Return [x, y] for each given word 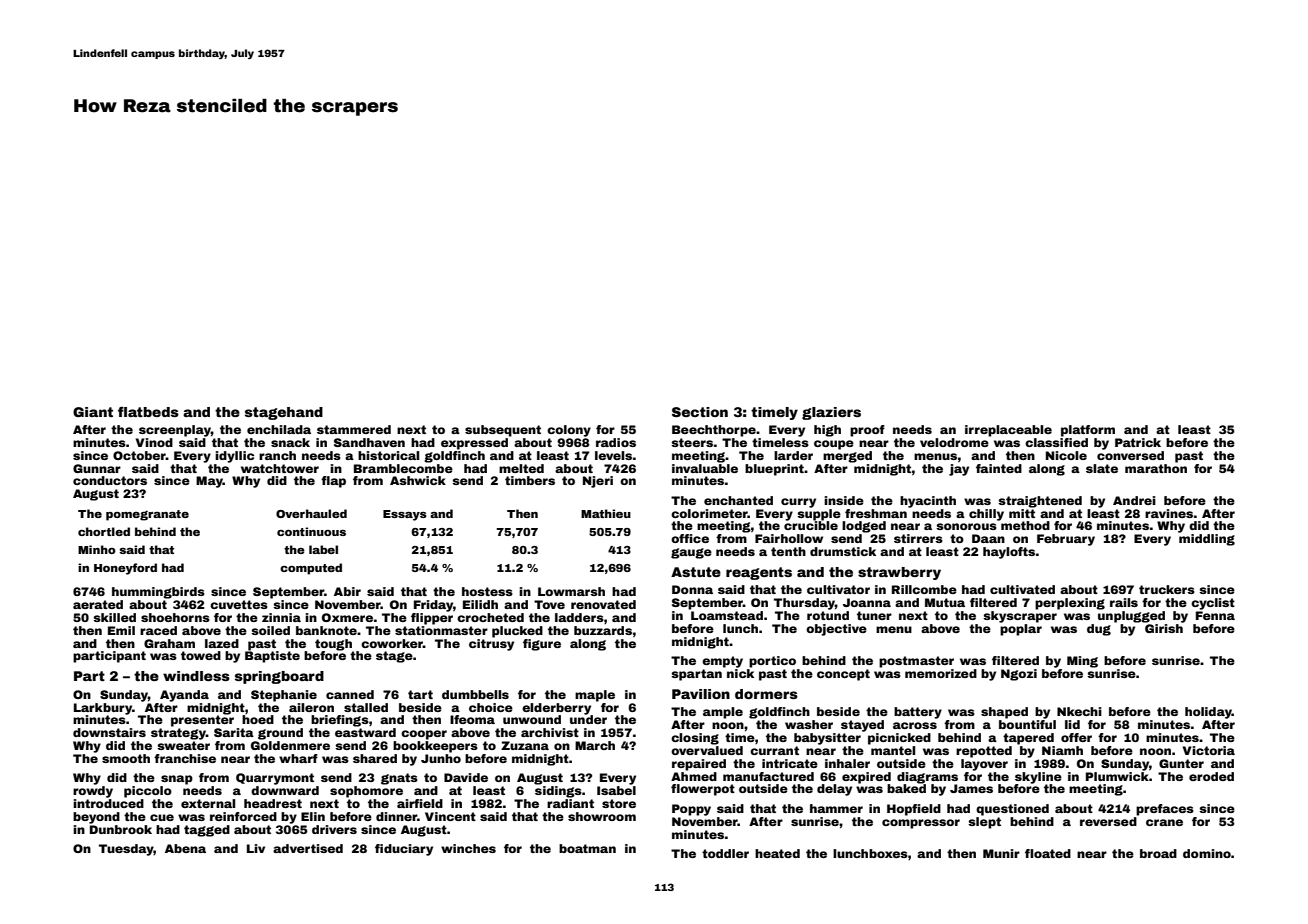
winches [468, 848]
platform [1088, 431]
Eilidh [480, 604]
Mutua [945, 602]
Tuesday [126, 850]
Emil [121, 630]
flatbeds [148, 411]
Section [700, 412]
